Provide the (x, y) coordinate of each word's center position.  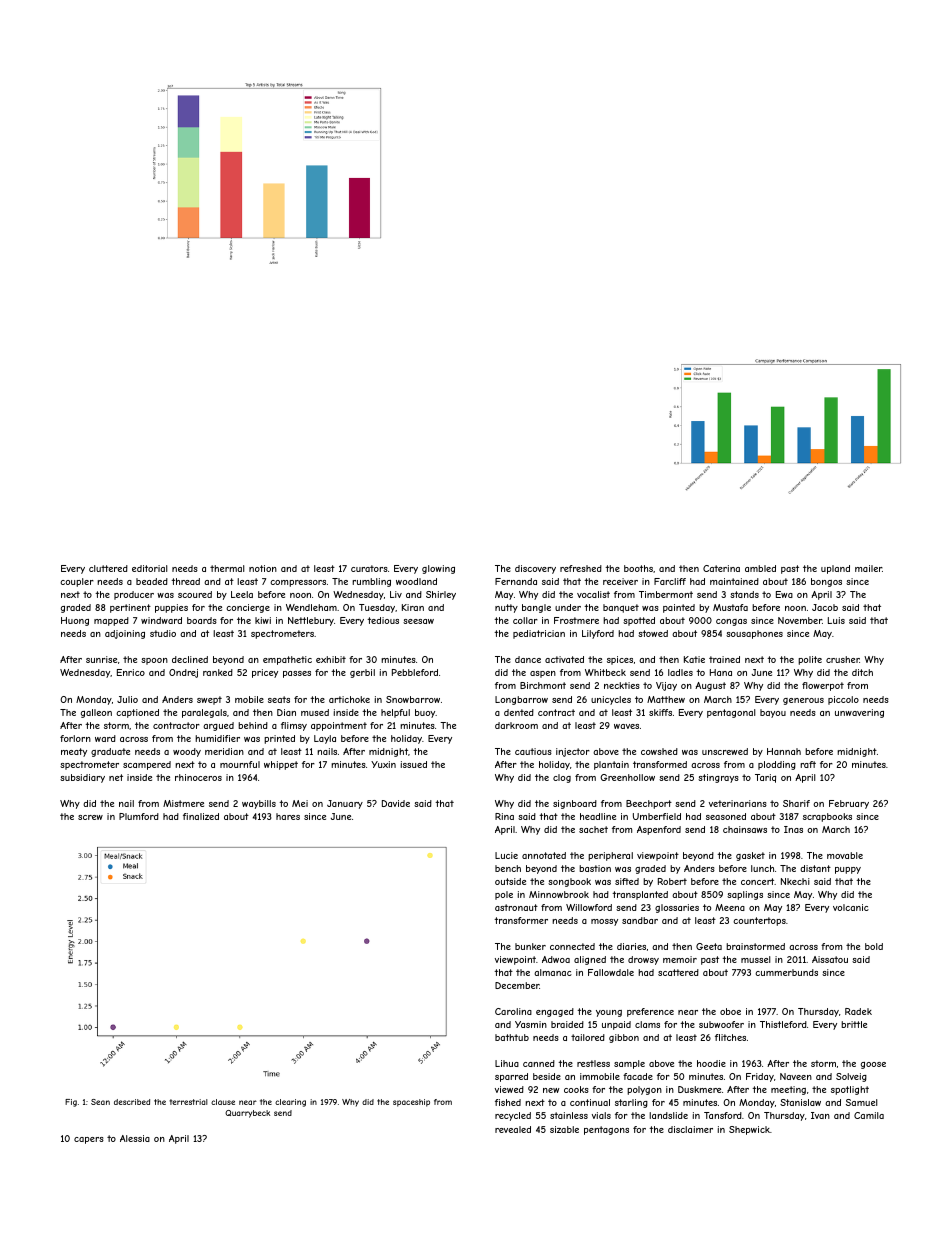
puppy (848, 870)
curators (369, 568)
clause (223, 1102)
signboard (575, 804)
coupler (77, 582)
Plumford (139, 816)
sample (629, 1064)
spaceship (411, 1103)
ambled (760, 568)
